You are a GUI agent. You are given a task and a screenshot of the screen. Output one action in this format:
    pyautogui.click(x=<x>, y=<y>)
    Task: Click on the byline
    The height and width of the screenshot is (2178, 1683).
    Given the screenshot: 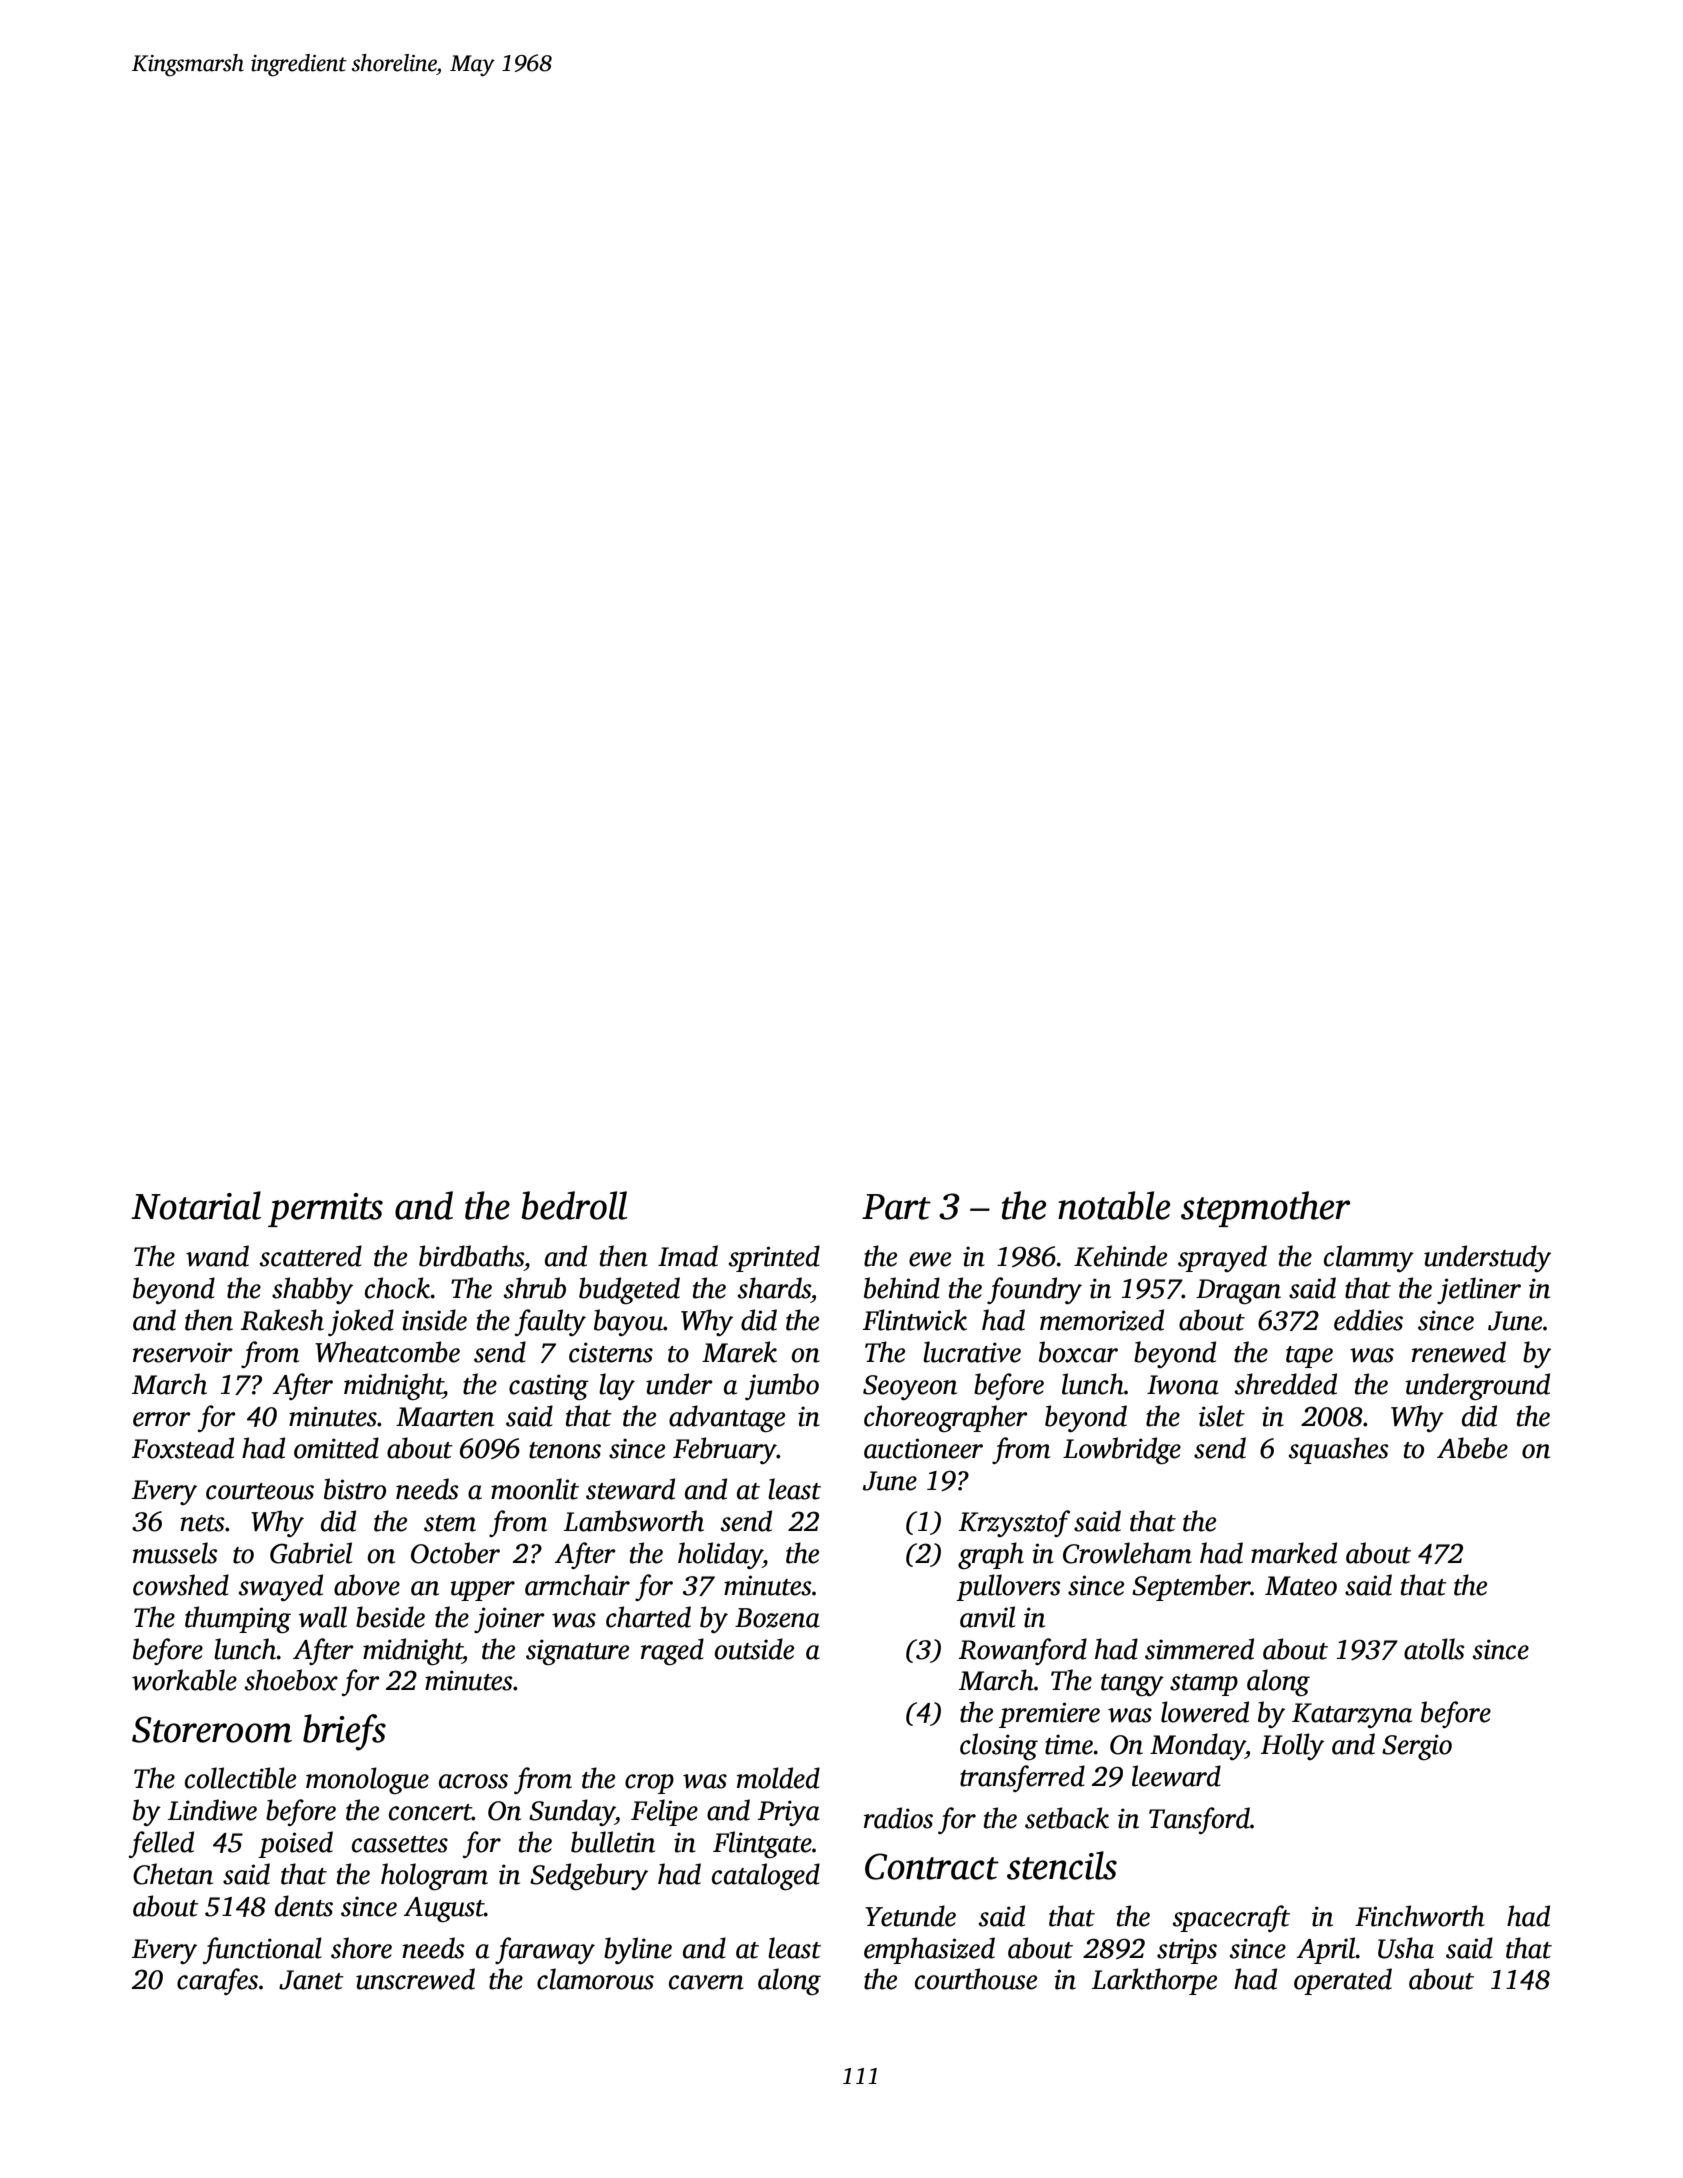 What is the action you would take?
    pyautogui.click(x=638, y=1950)
